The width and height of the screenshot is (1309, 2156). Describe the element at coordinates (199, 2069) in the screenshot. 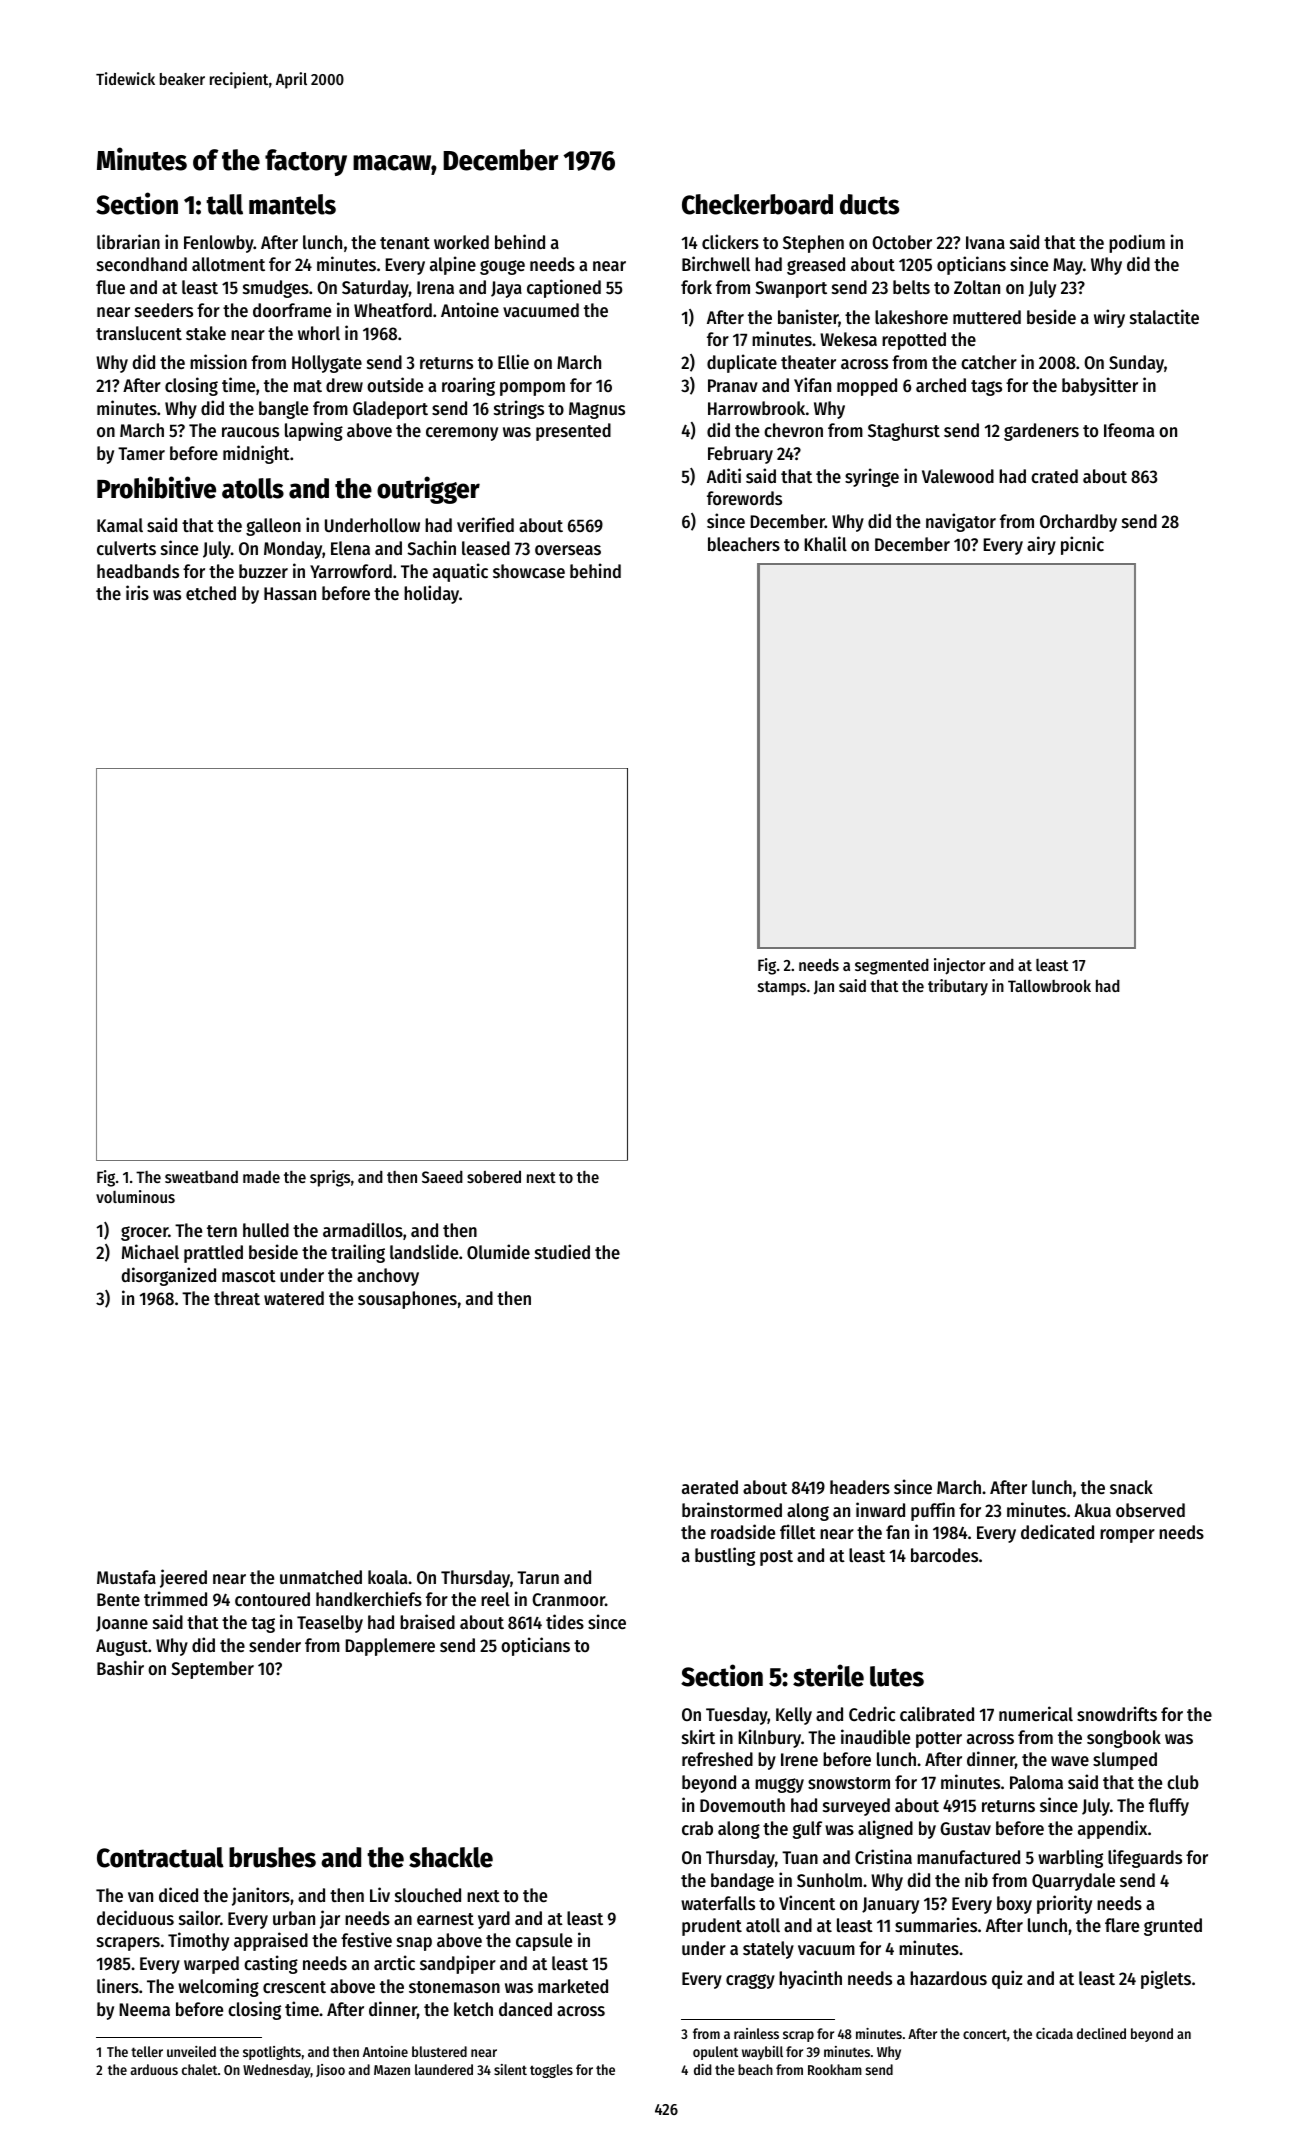

I see `chalet` at that location.
